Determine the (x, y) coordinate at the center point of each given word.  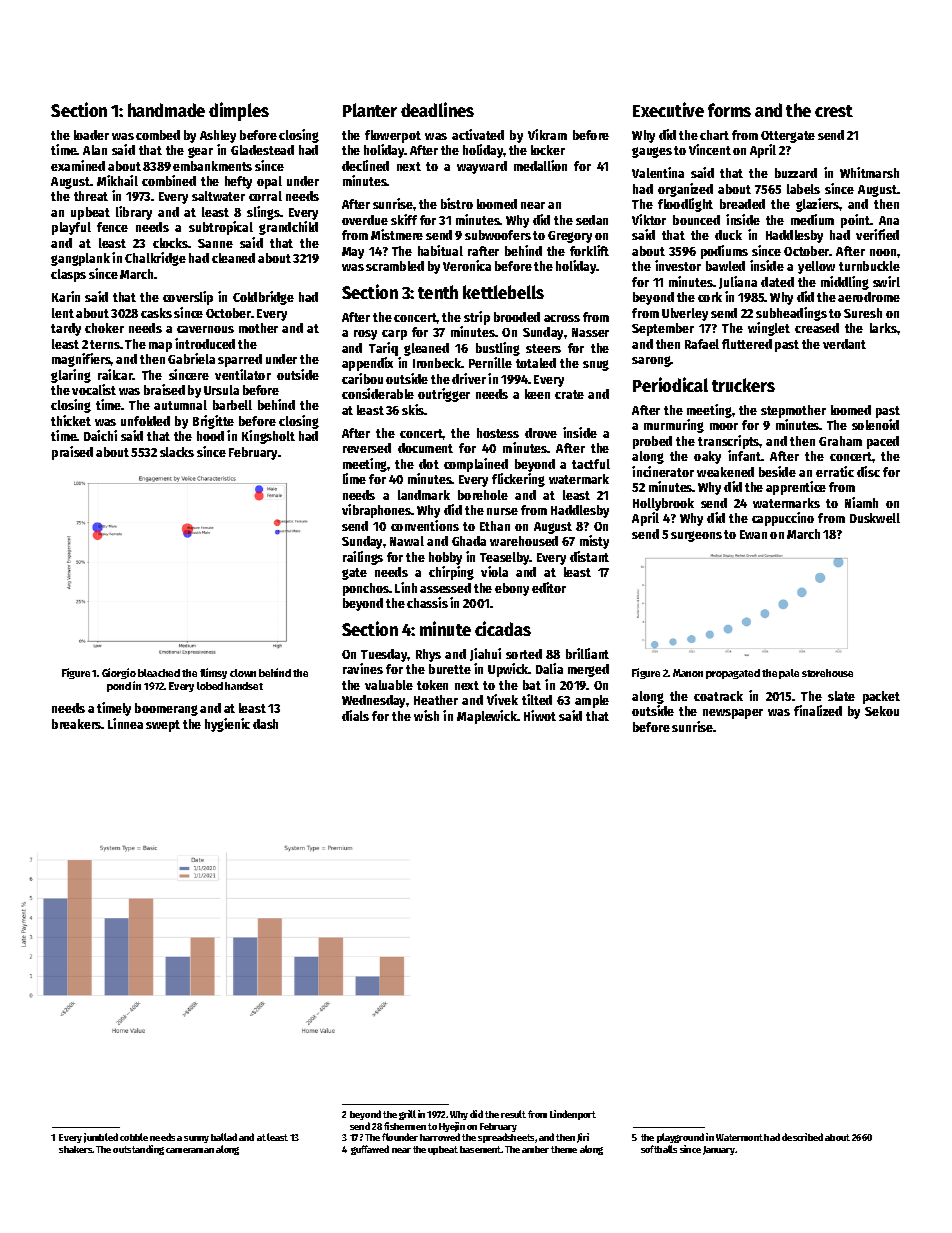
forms (729, 110)
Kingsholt (268, 437)
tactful (591, 464)
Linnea (125, 723)
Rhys (428, 655)
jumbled (101, 1138)
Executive (668, 109)
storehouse (827, 673)
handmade (166, 110)
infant (745, 455)
